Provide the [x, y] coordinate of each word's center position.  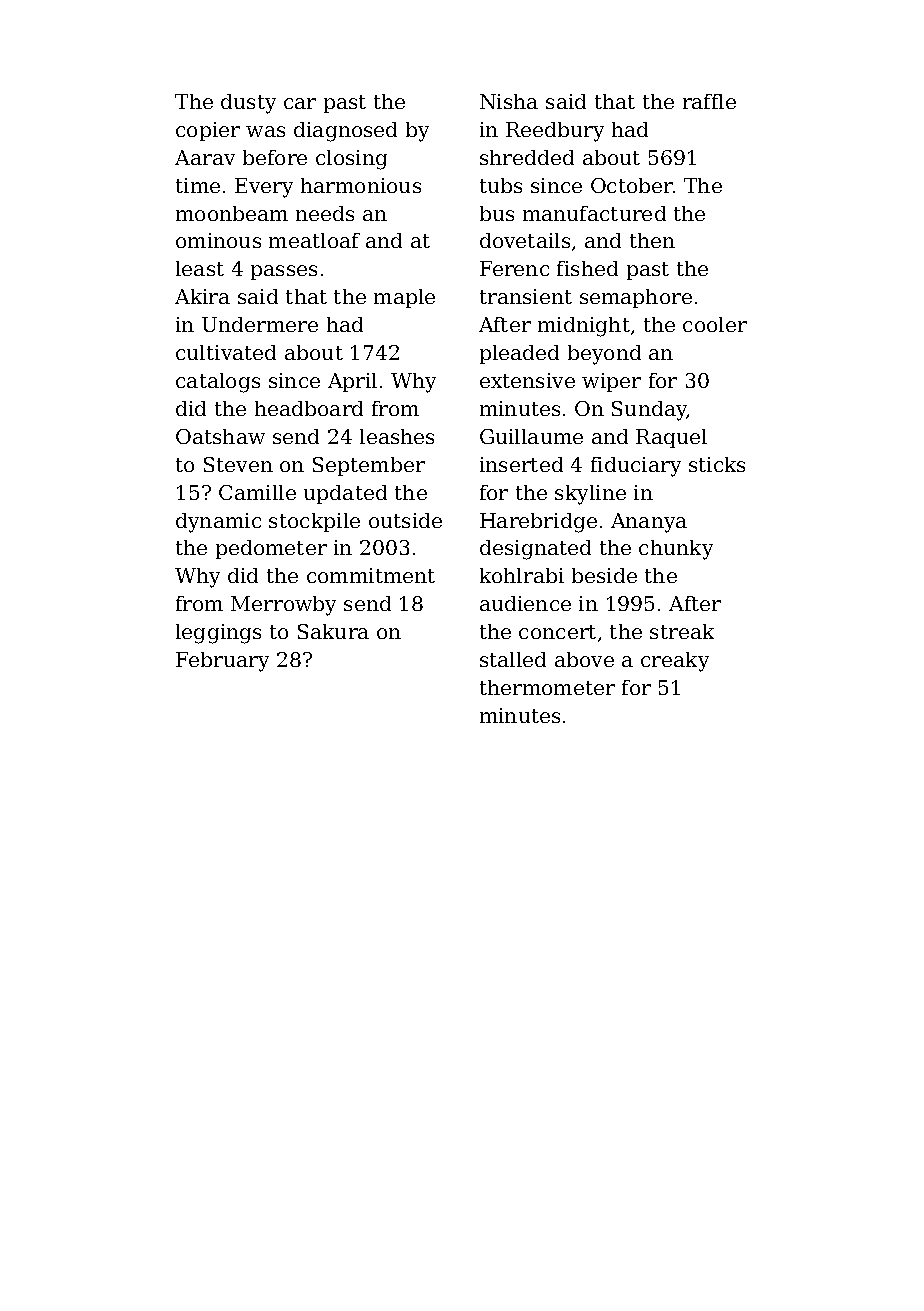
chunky [676, 550]
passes [284, 272]
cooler [715, 324]
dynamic [218, 523]
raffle [709, 101]
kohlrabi [522, 575]
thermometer [547, 687]
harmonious [361, 185]
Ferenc [514, 268]
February [222, 662]
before [275, 157]
